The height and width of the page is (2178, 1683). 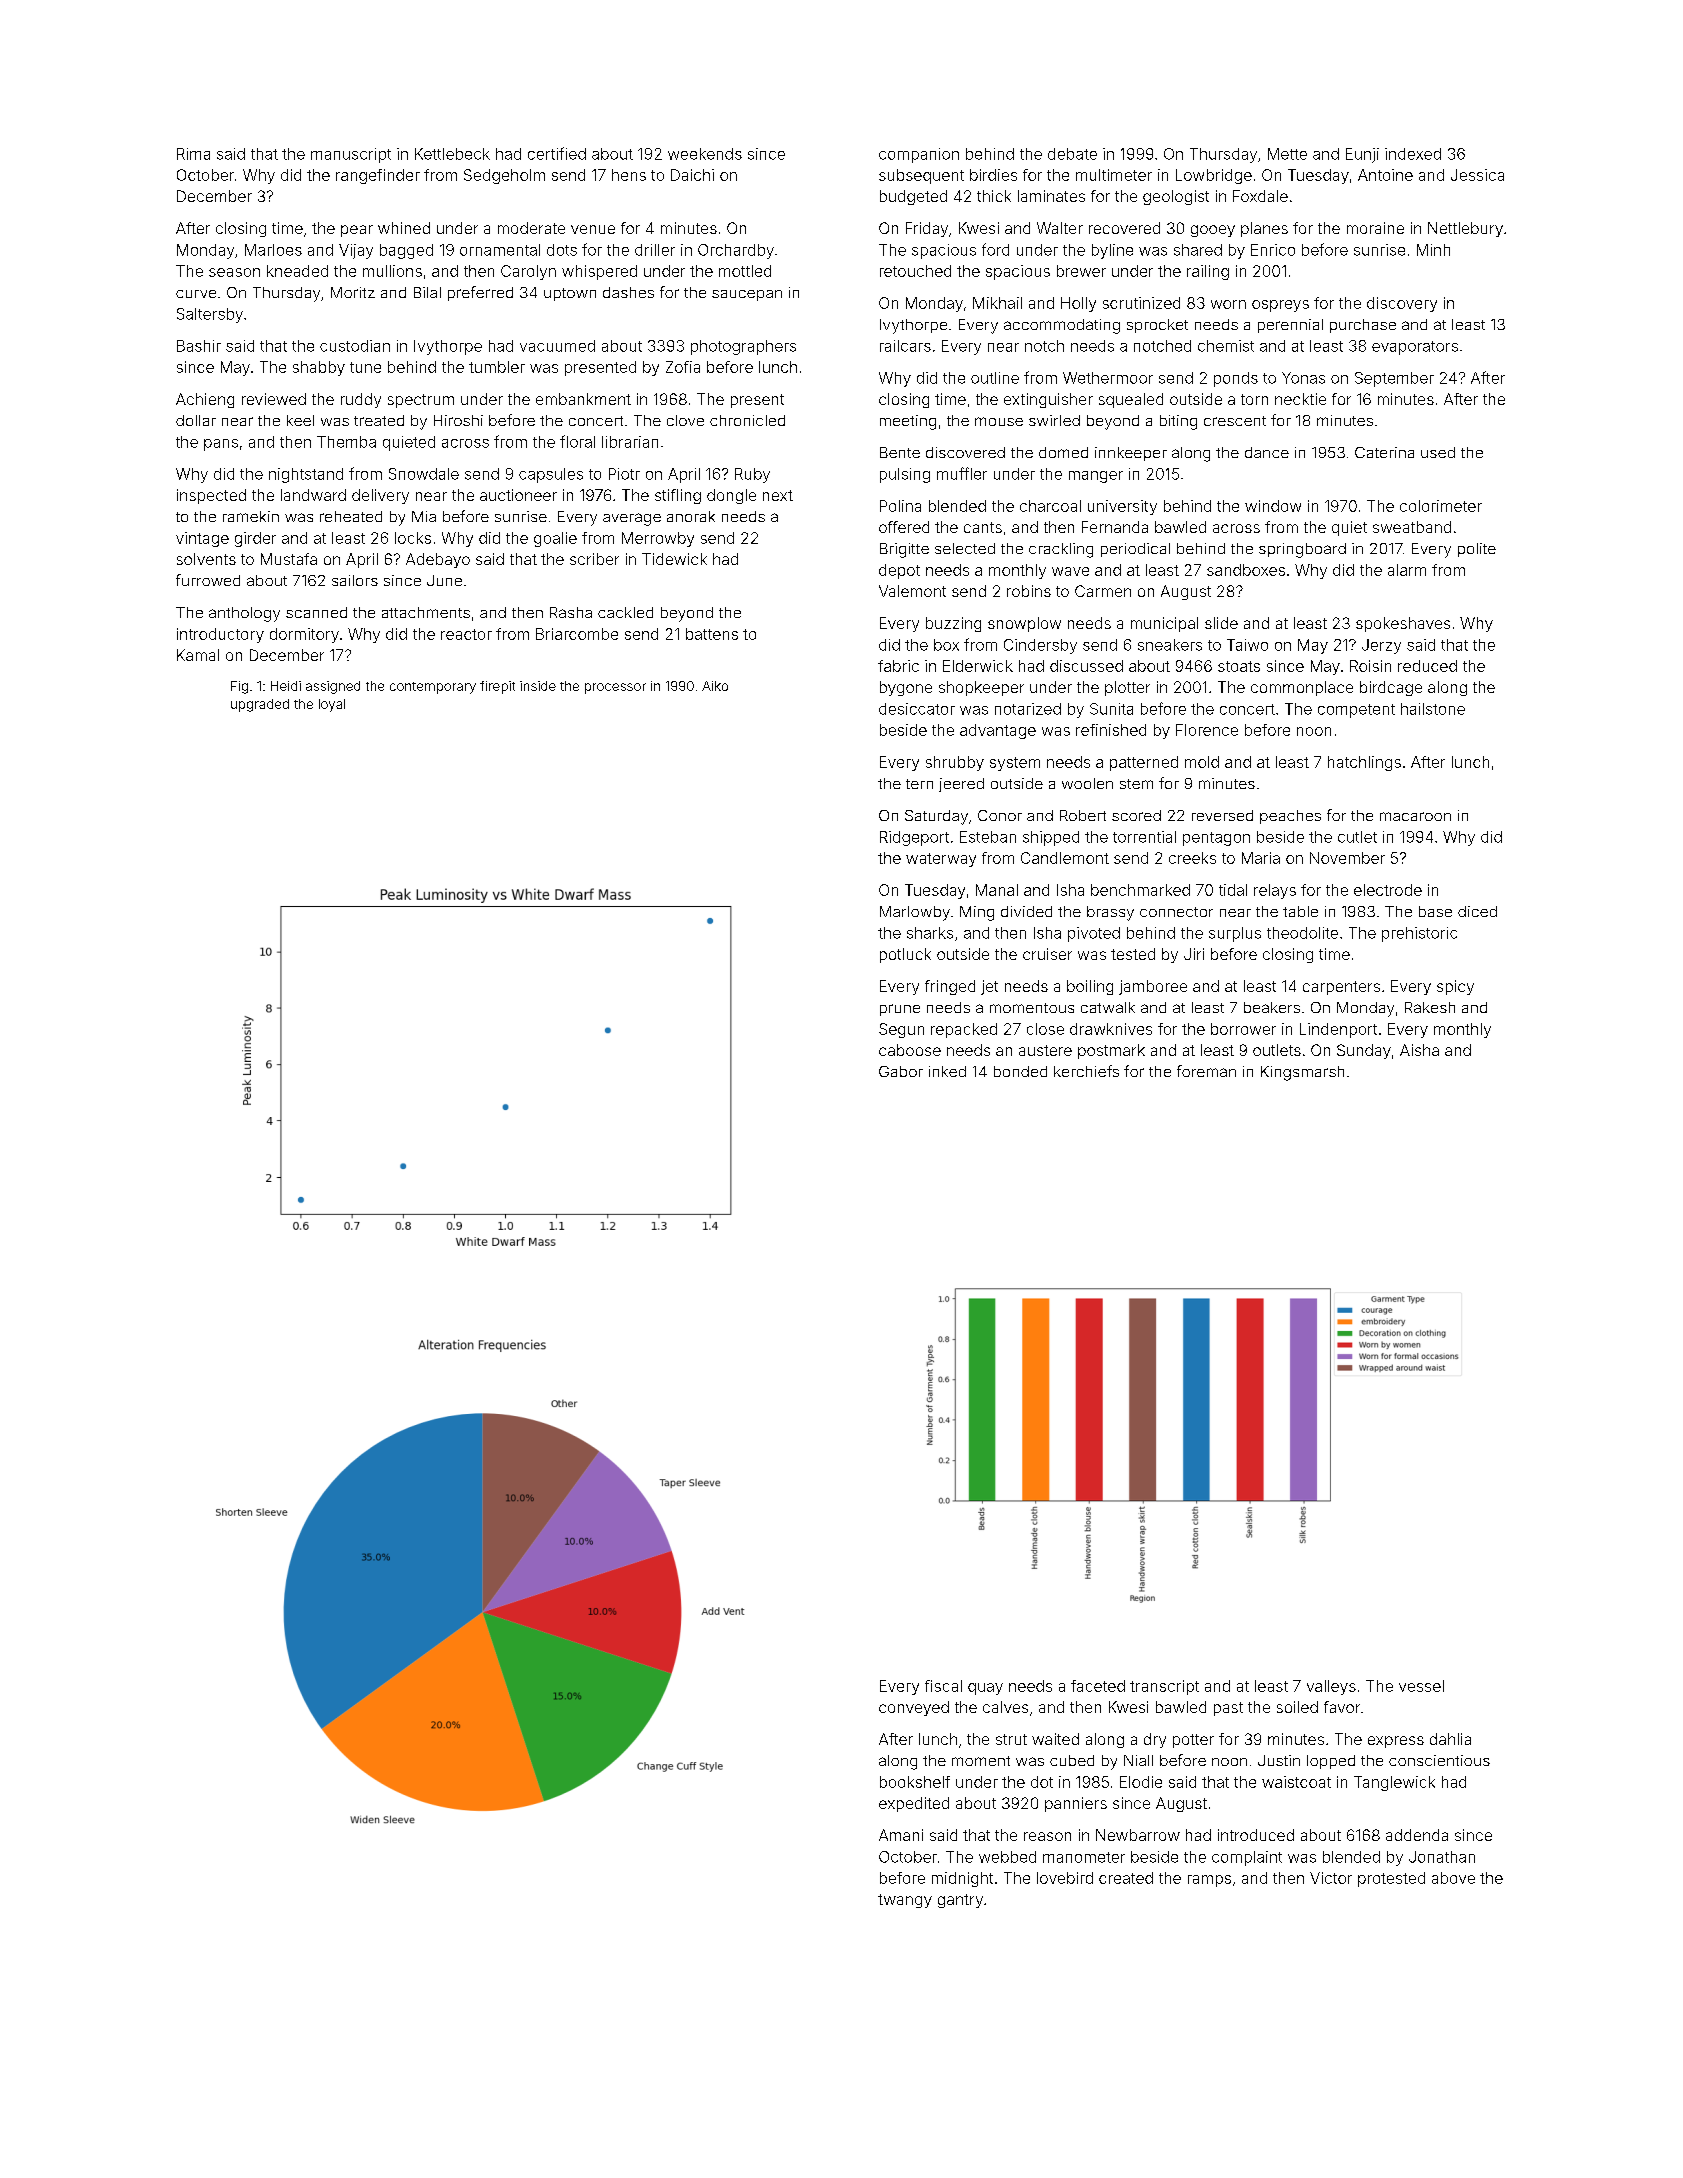 What do you see at coordinates (705, 154) in the page?
I see `weekends` at bounding box center [705, 154].
